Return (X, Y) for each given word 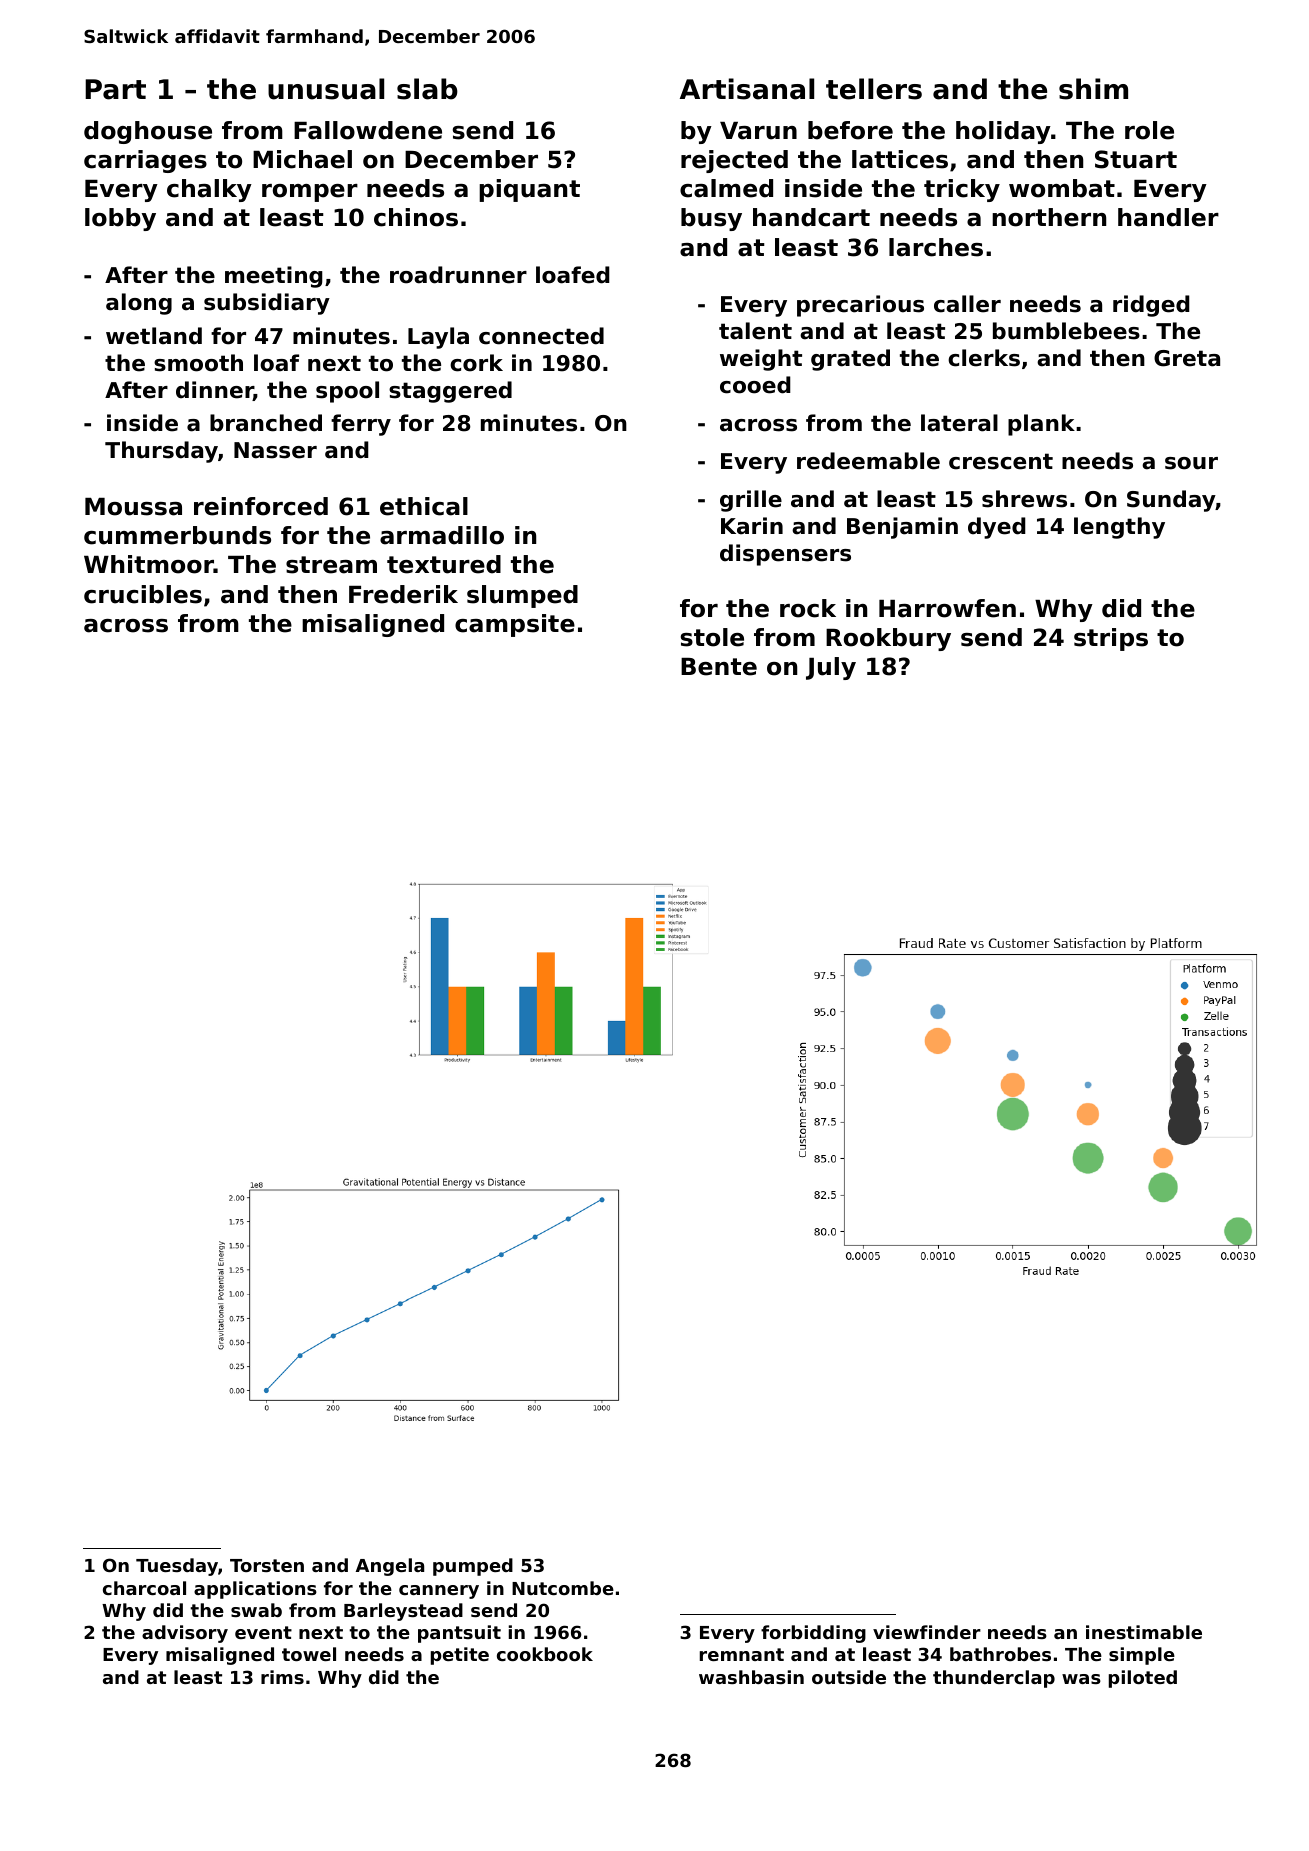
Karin (752, 526)
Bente (719, 667)
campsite (515, 625)
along (139, 304)
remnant (742, 1654)
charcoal (144, 1588)
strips (1111, 639)
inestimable (1144, 1632)
